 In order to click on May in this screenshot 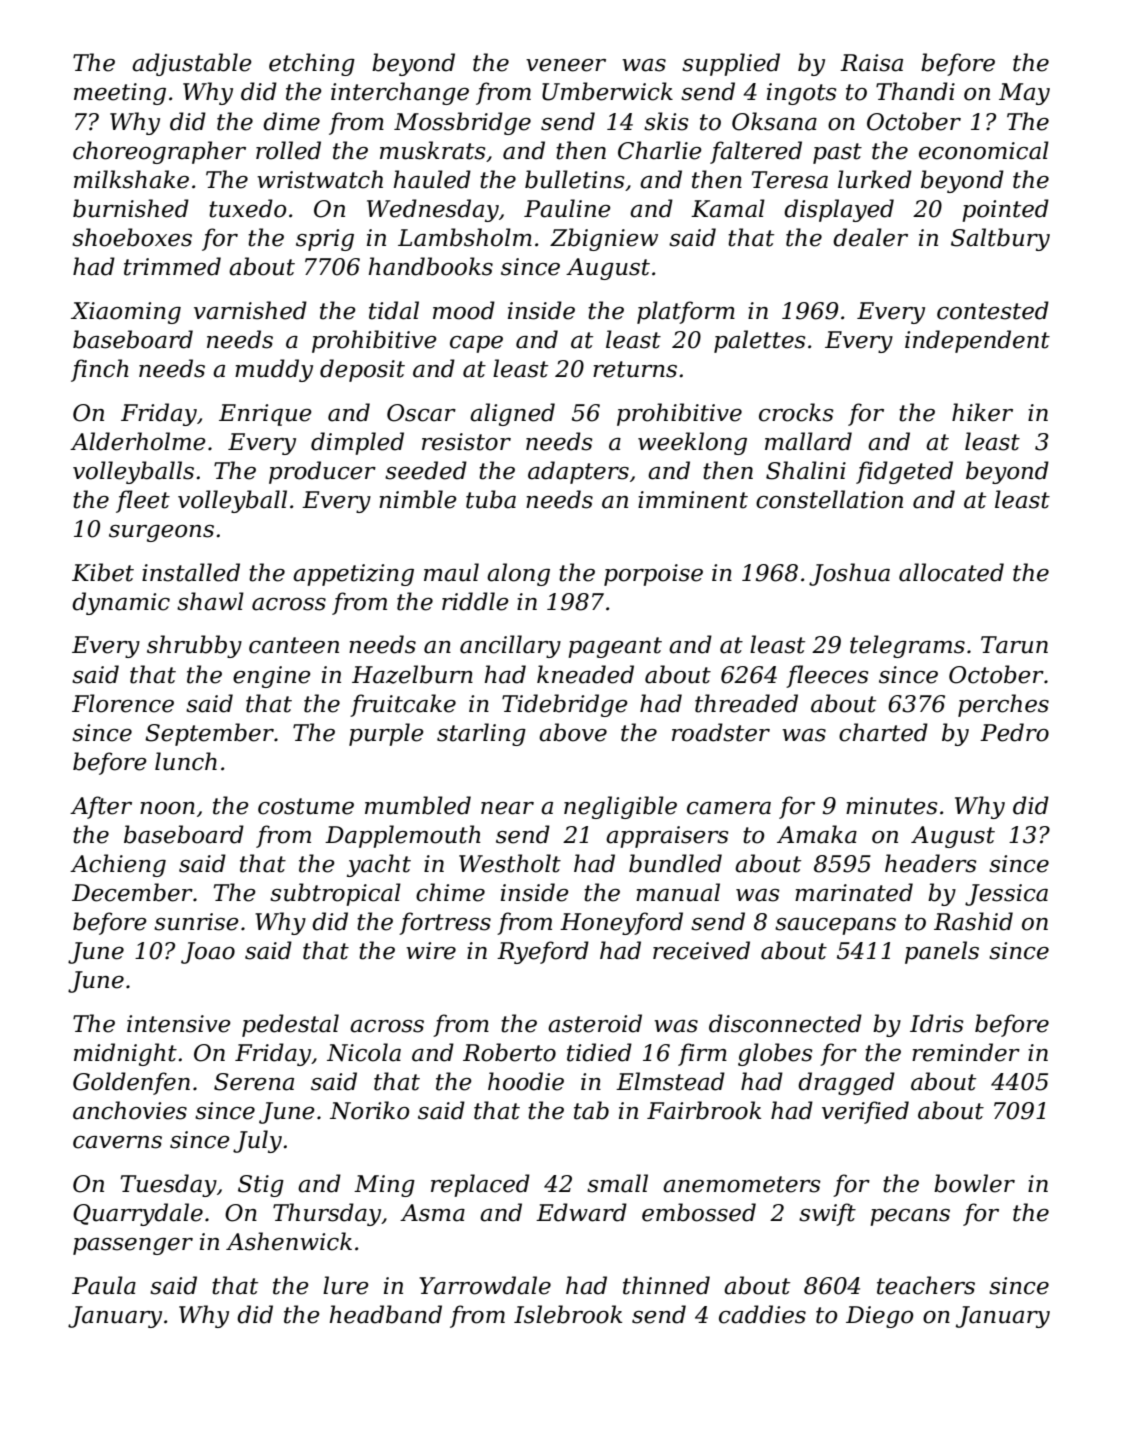, I will do `click(1024, 94)`.
